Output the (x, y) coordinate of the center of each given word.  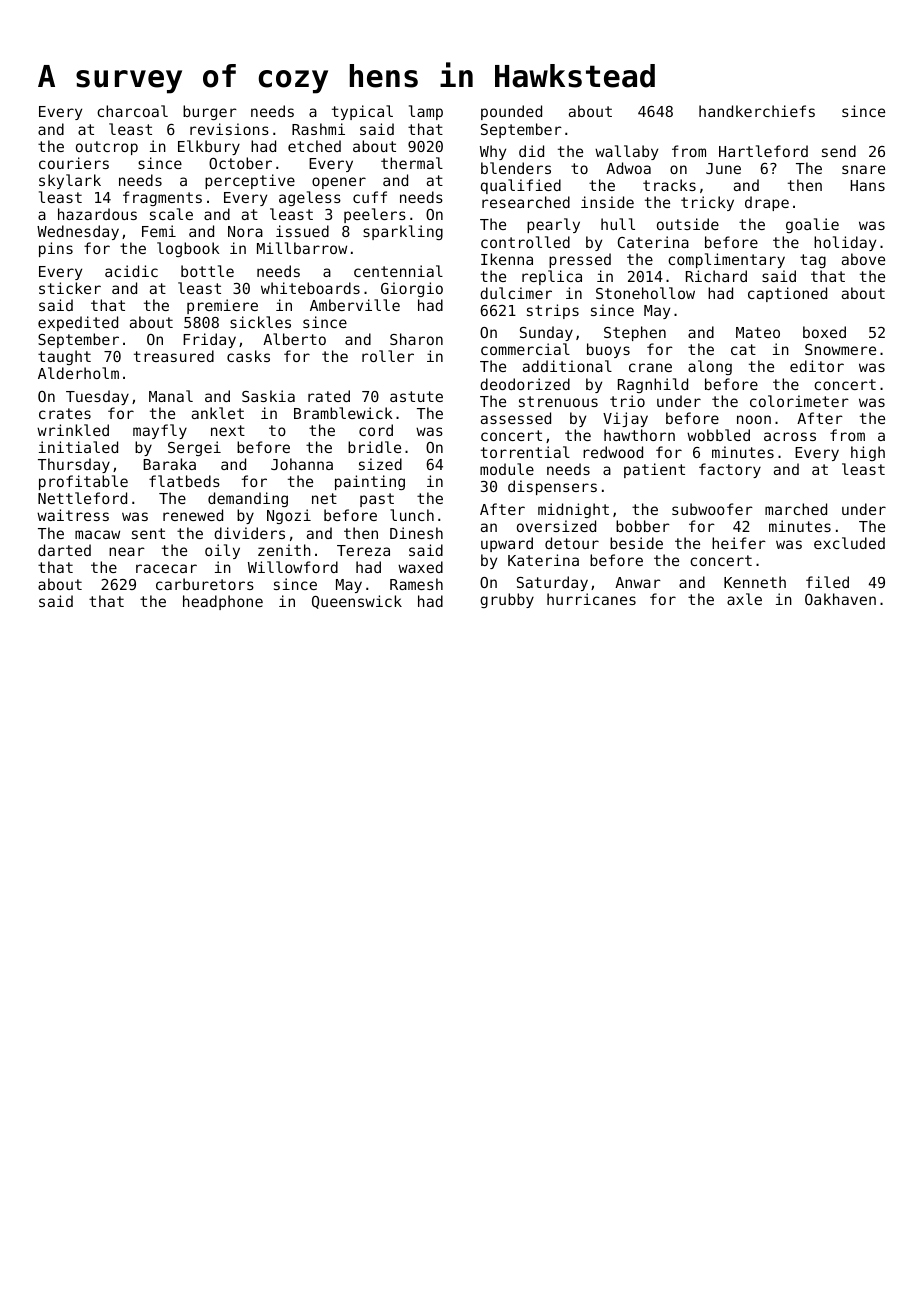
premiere (222, 306)
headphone (223, 602)
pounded (511, 112)
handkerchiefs (757, 111)
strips (553, 311)
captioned (787, 294)
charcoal (132, 111)
